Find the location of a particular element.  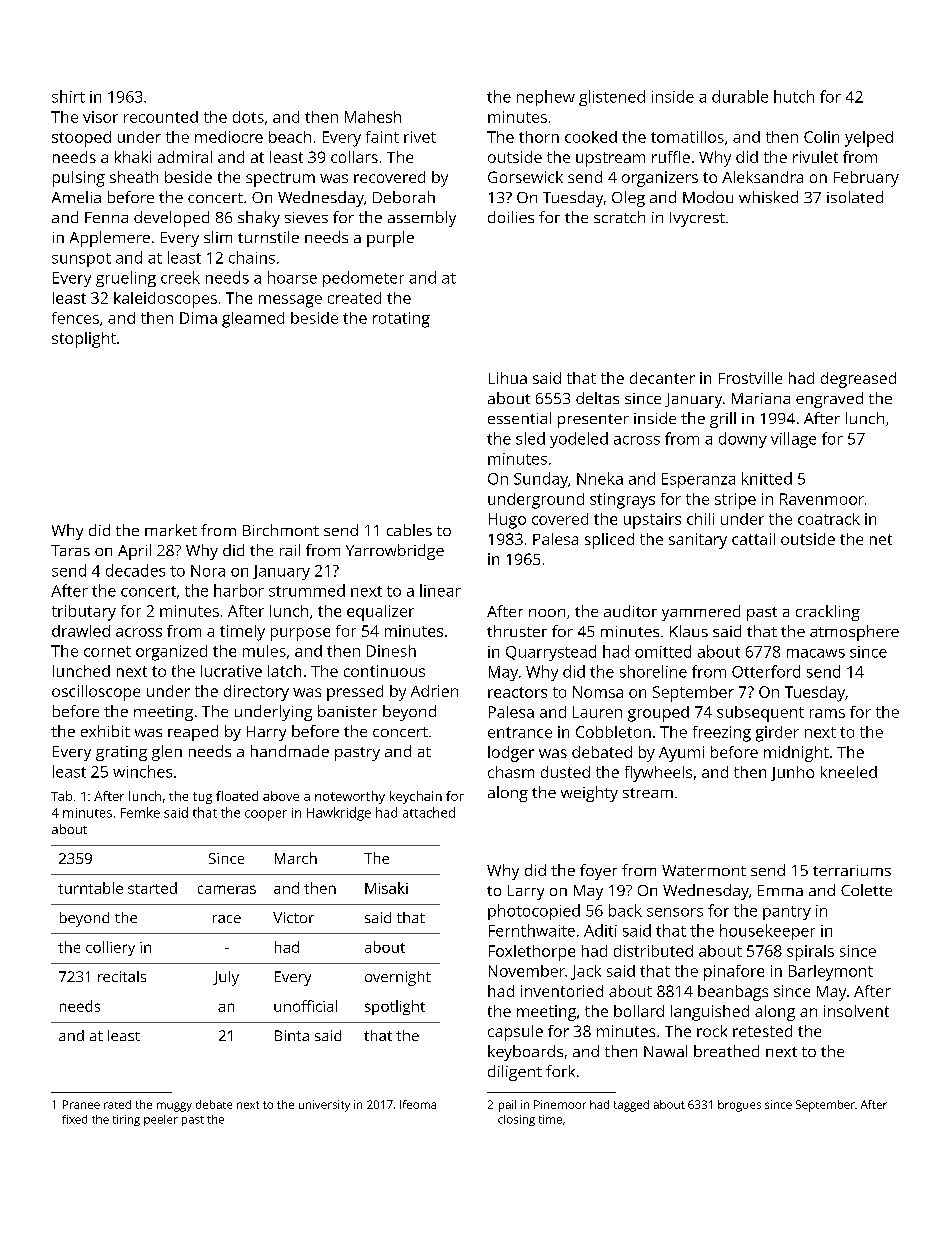

insolvent is located at coordinates (856, 1011).
